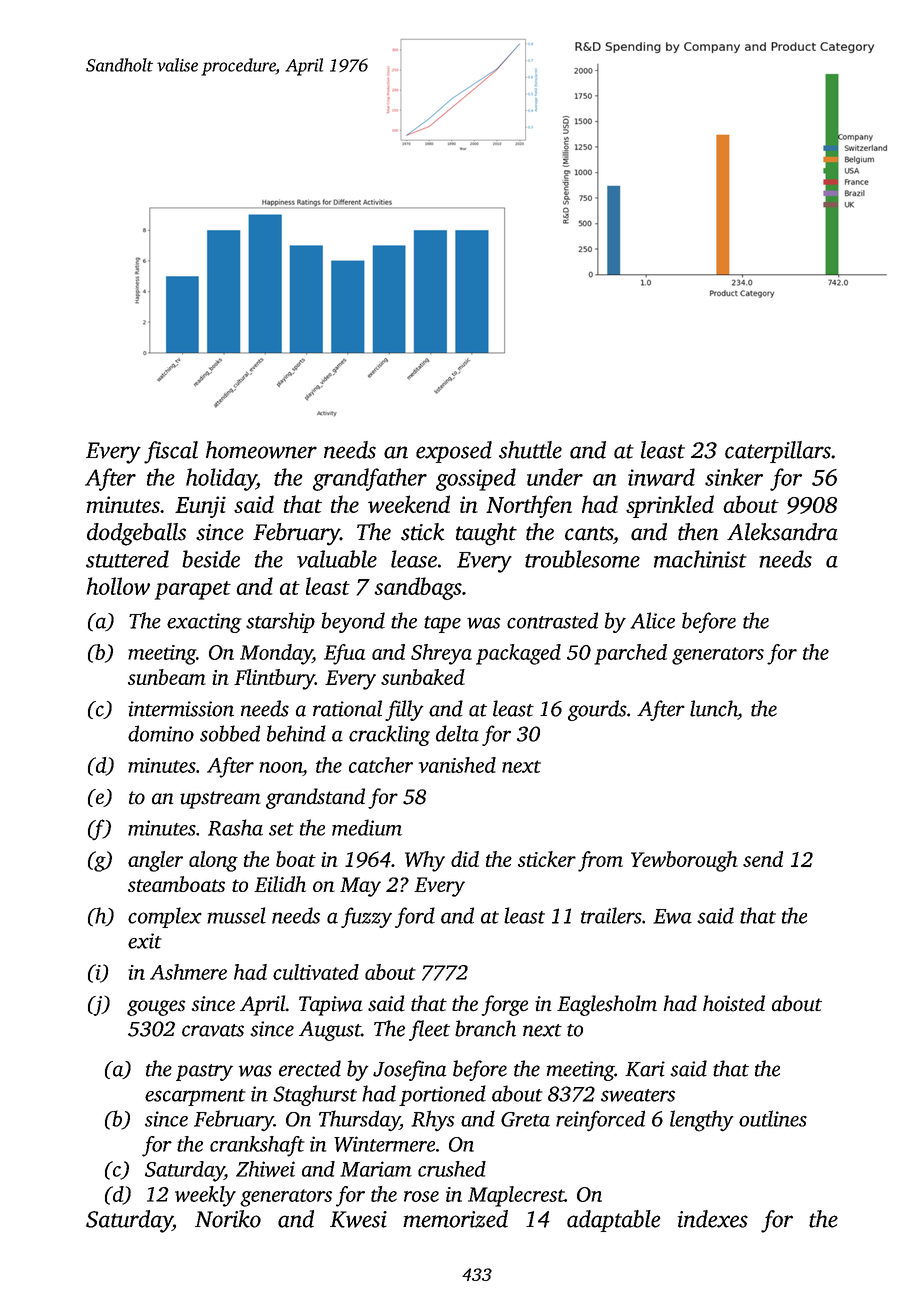 This document has width=924, height=1311. What do you see at coordinates (457, 765) in the document?
I see `vanished` at bounding box center [457, 765].
